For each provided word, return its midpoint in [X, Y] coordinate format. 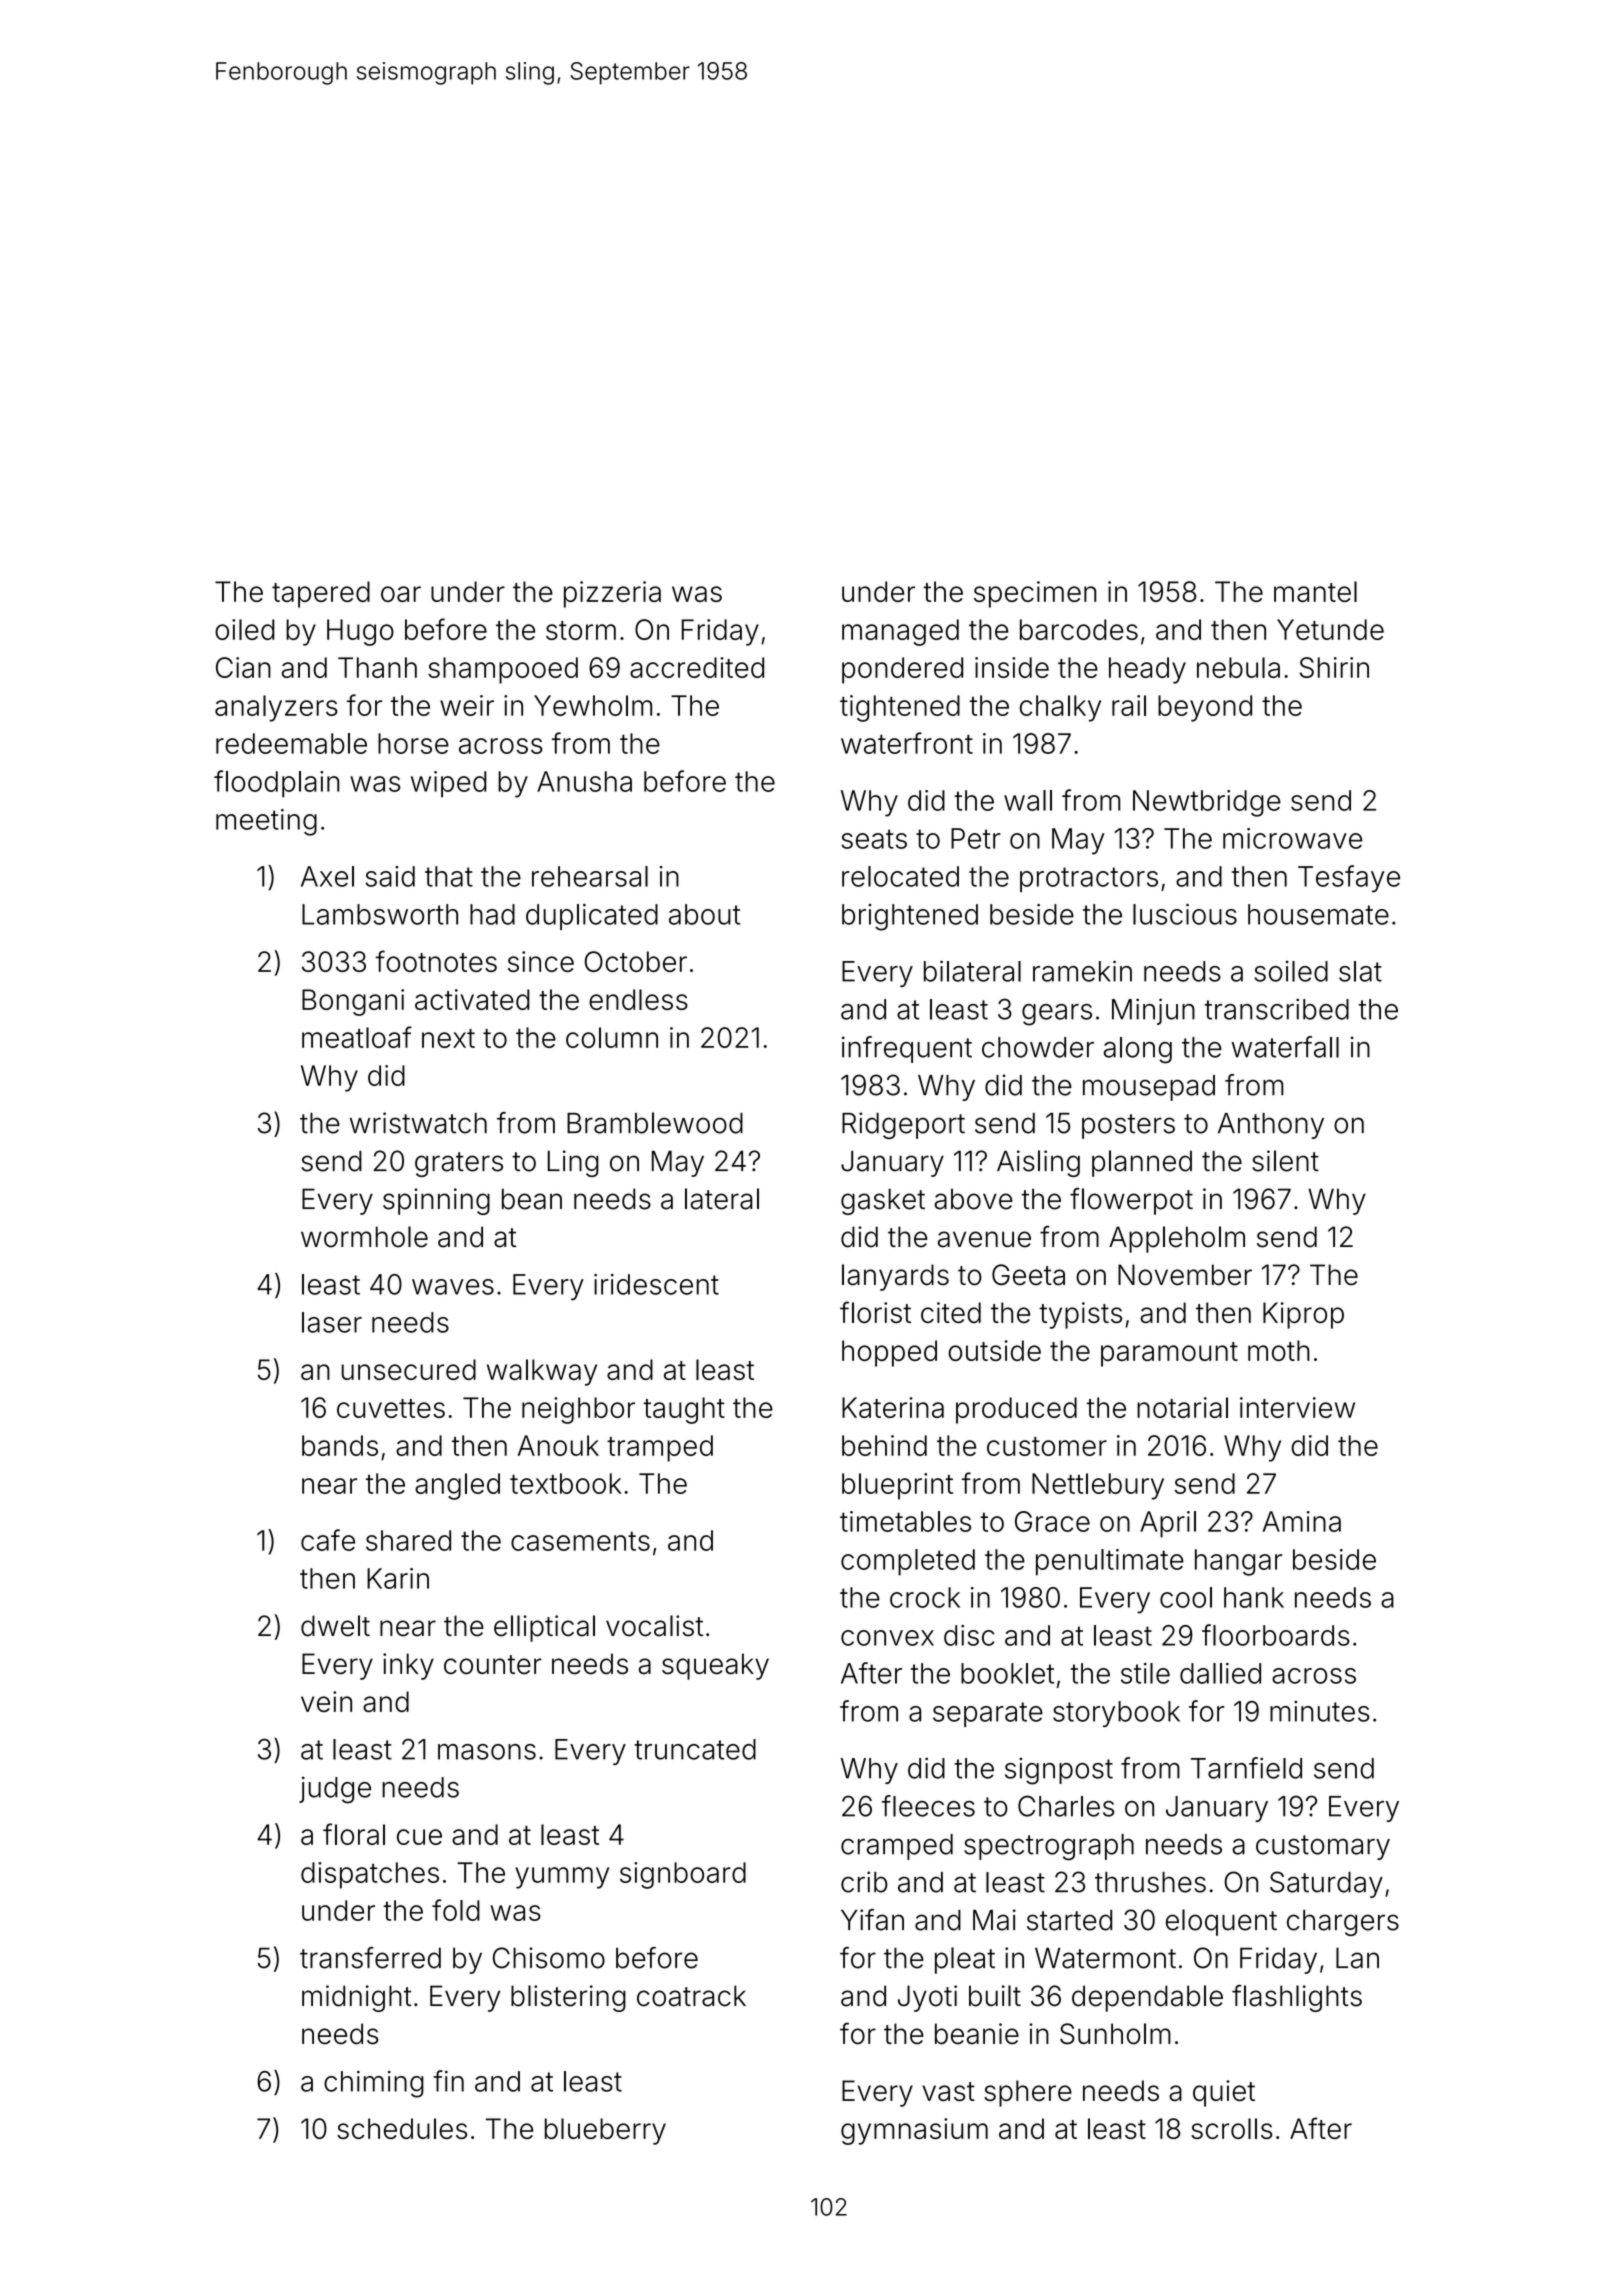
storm [581, 630]
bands [340, 1445]
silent [1285, 1161]
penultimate [1110, 1562]
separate [988, 1714]
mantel [1315, 591]
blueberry [605, 2131]
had [492, 914]
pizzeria [612, 594]
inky [408, 1666]
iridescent [656, 1284]
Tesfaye [1349, 879]
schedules [402, 2128]
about [704, 914]
